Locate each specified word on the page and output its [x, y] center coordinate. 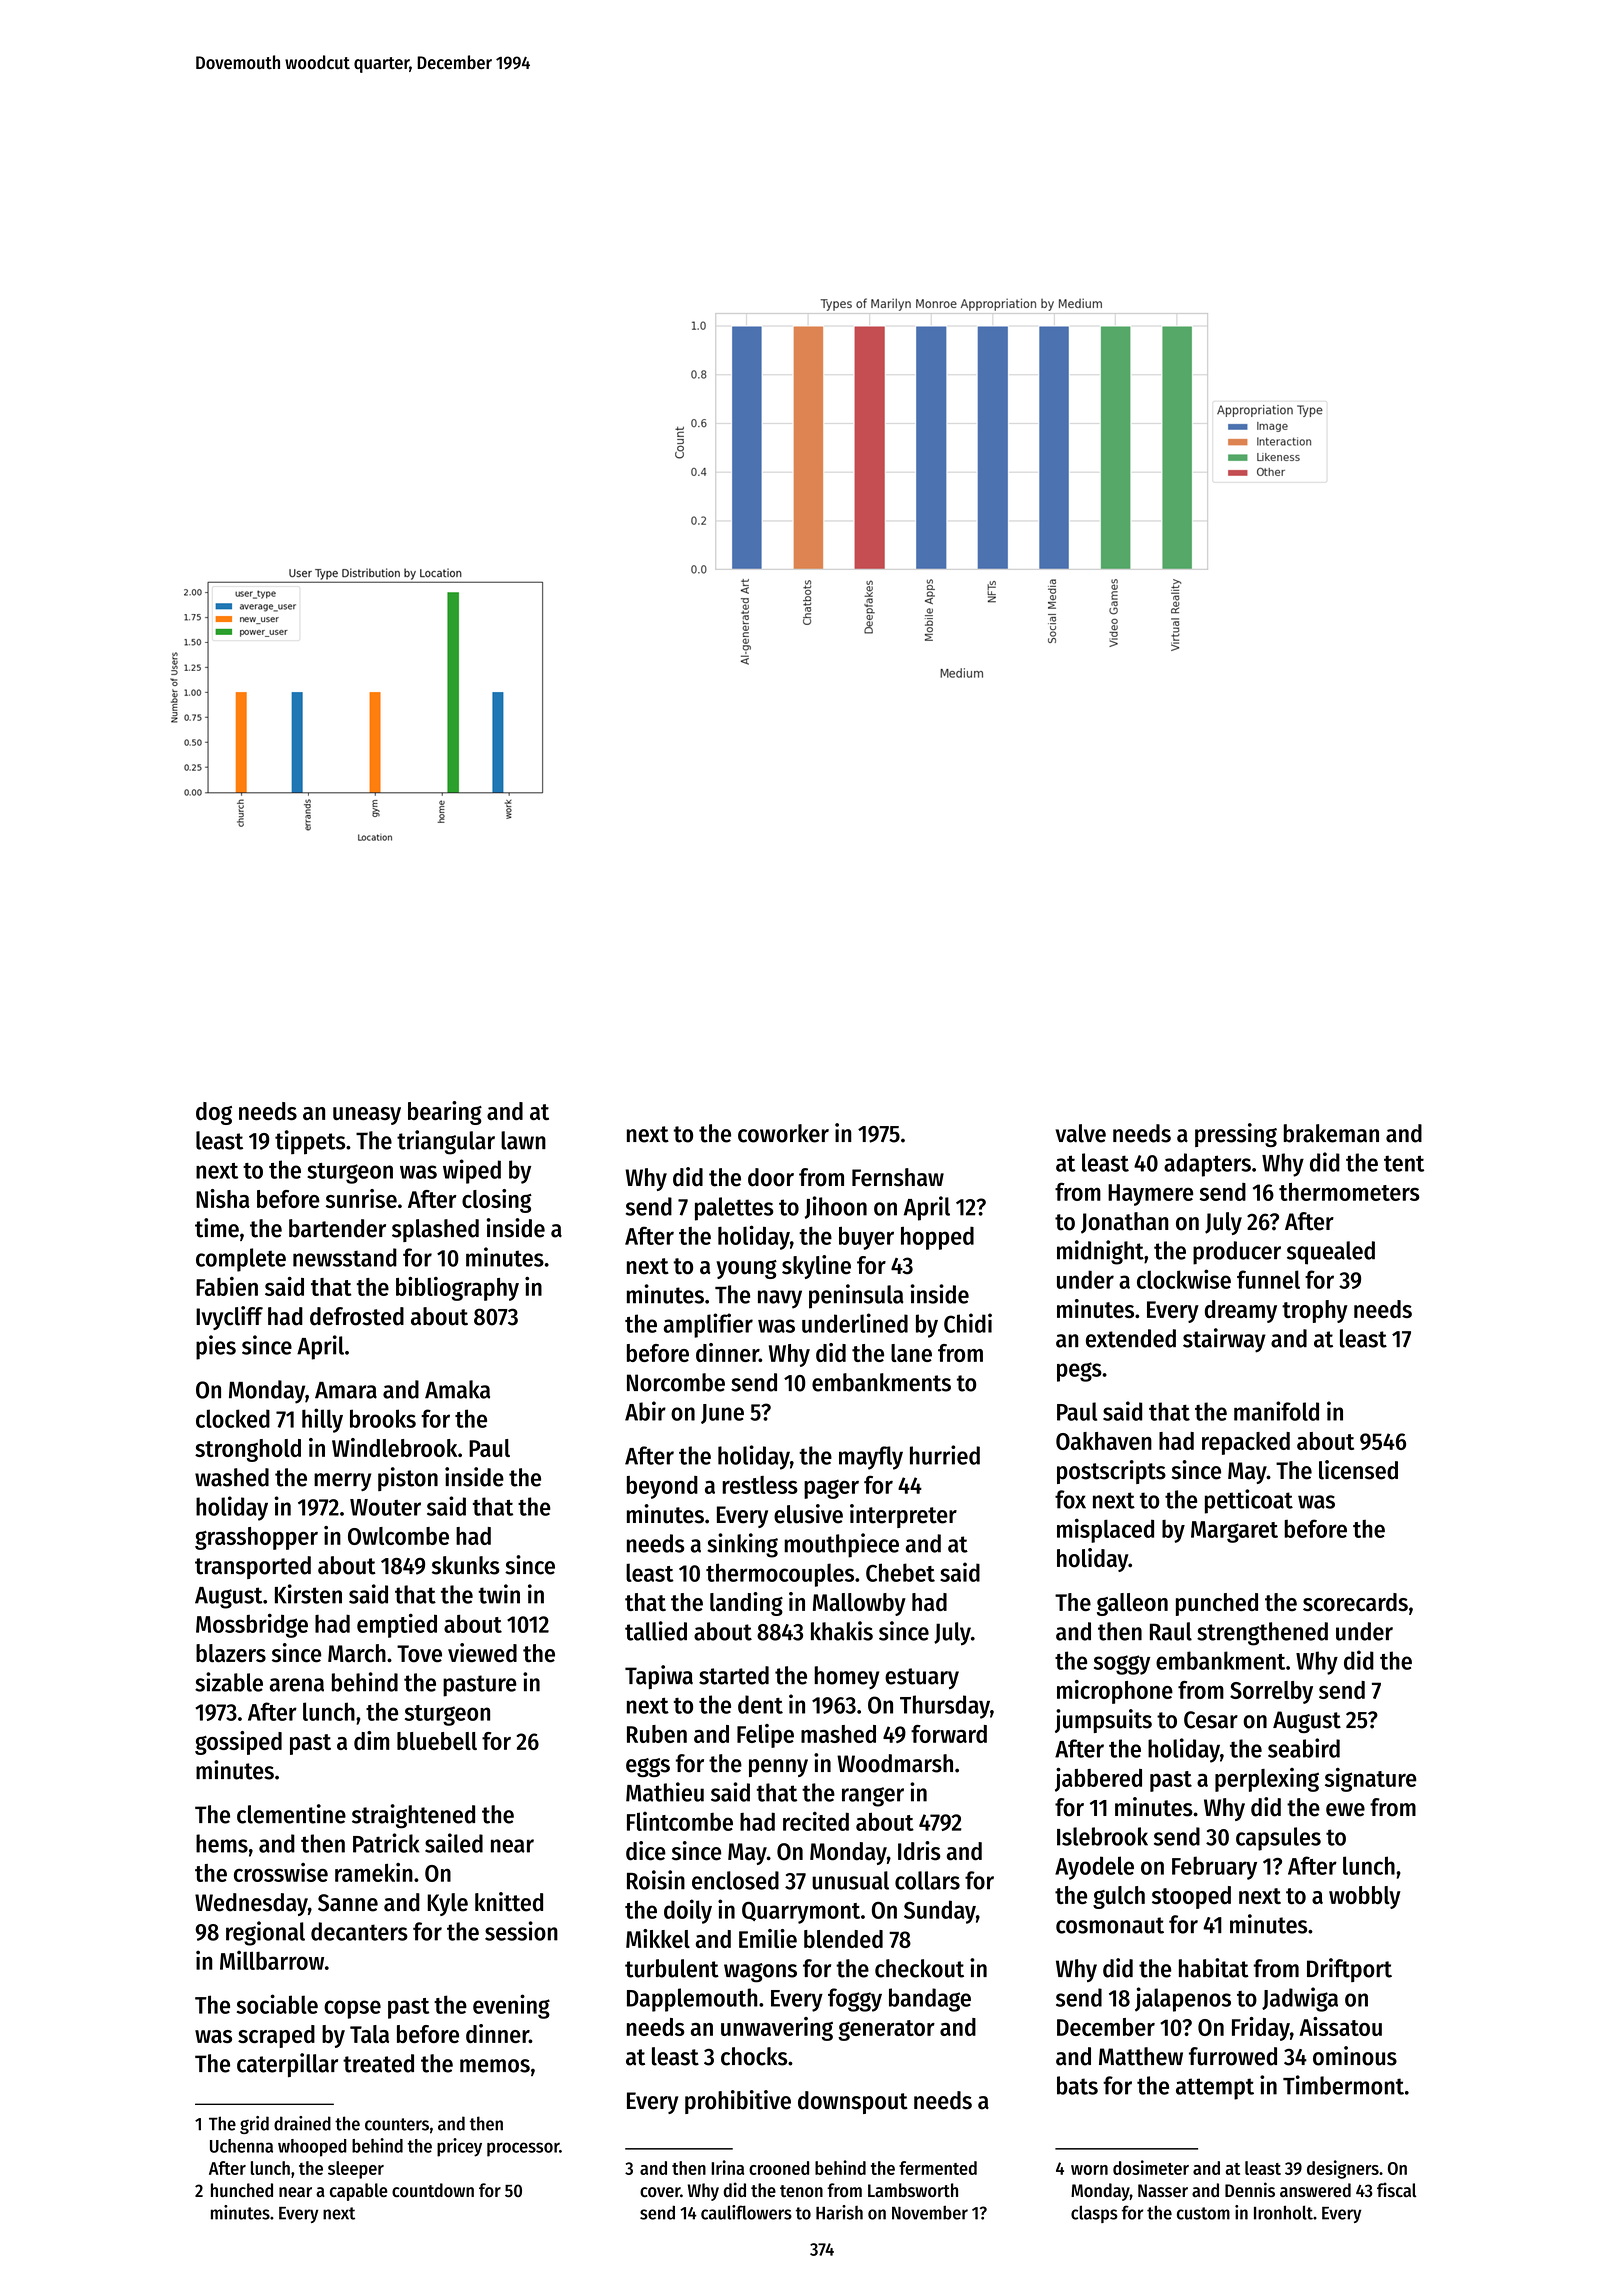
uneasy [367, 1116]
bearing [445, 1113]
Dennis [1250, 2190]
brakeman [1331, 1133]
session [521, 1931]
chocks [754, 2056]
